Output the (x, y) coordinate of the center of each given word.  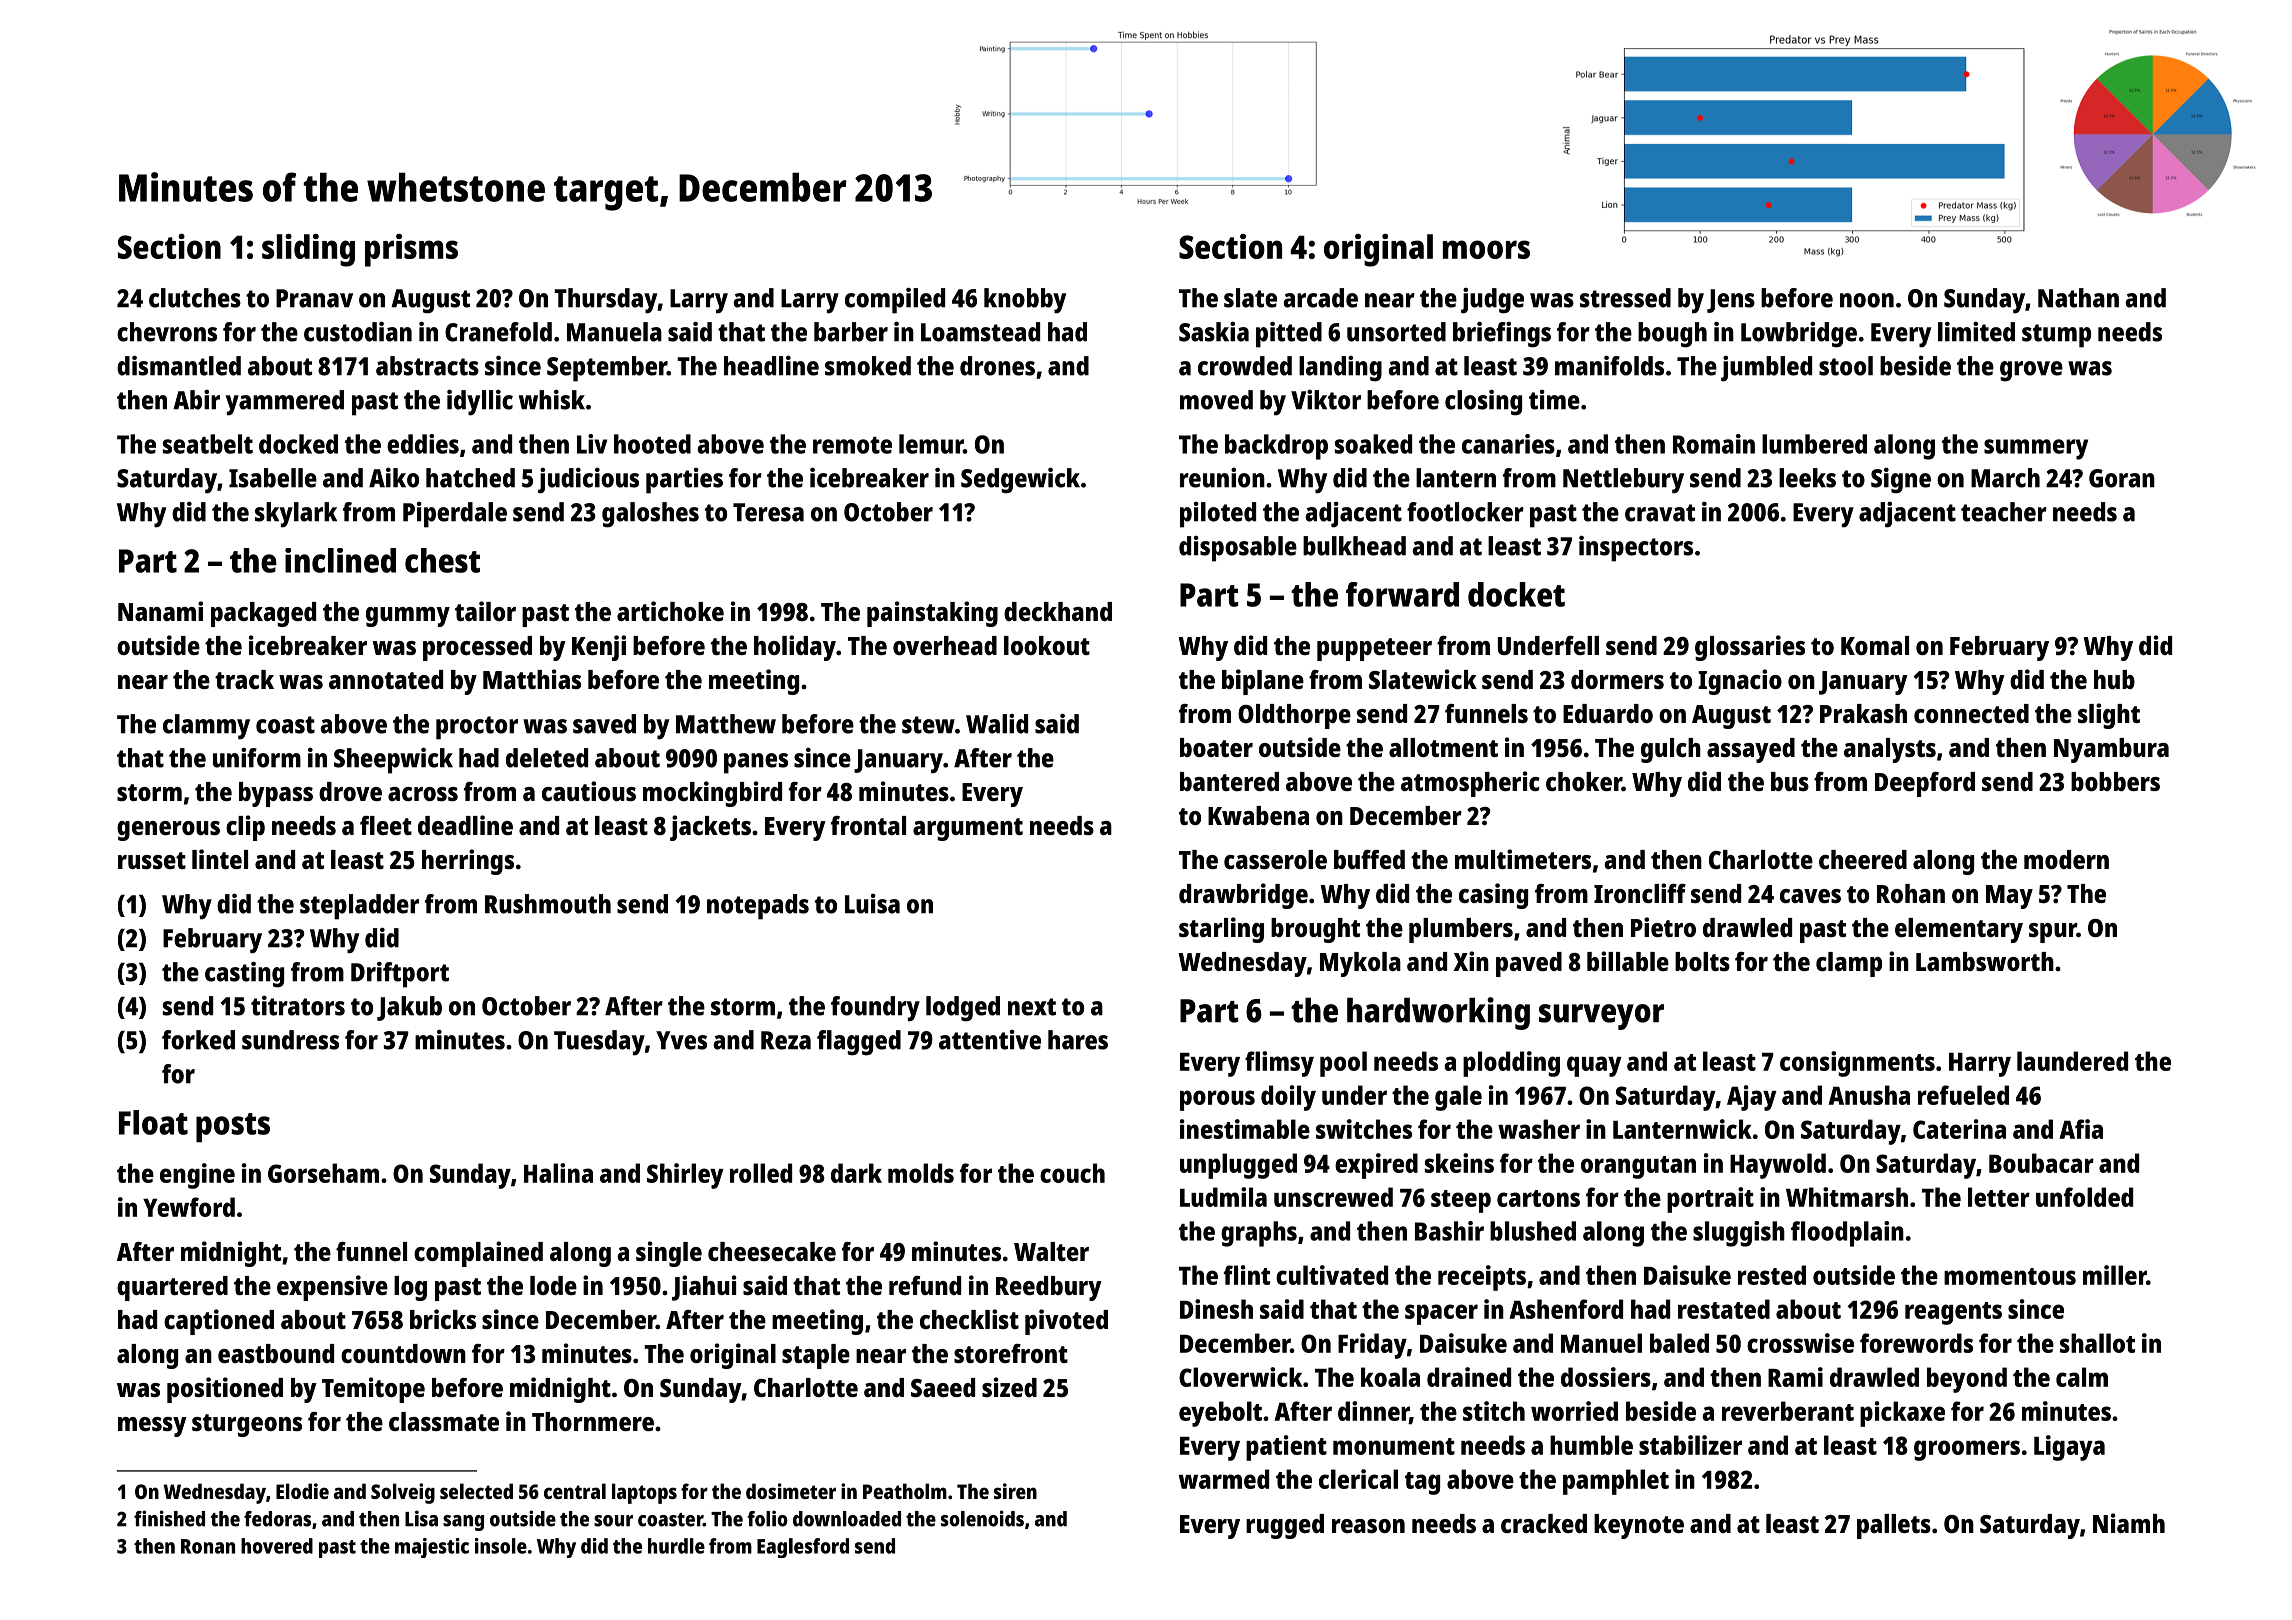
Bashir (1449, 1231)
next (1032, 1007)
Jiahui (704, 1288)
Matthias (532, 679)
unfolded (2084, 1197)
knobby (1025, 301)
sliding (308, 250)
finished (169, 1518)
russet (152, 860)
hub (2114, 679)
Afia (2081, 1129)
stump (2056, 336)
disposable (1238, 549)
